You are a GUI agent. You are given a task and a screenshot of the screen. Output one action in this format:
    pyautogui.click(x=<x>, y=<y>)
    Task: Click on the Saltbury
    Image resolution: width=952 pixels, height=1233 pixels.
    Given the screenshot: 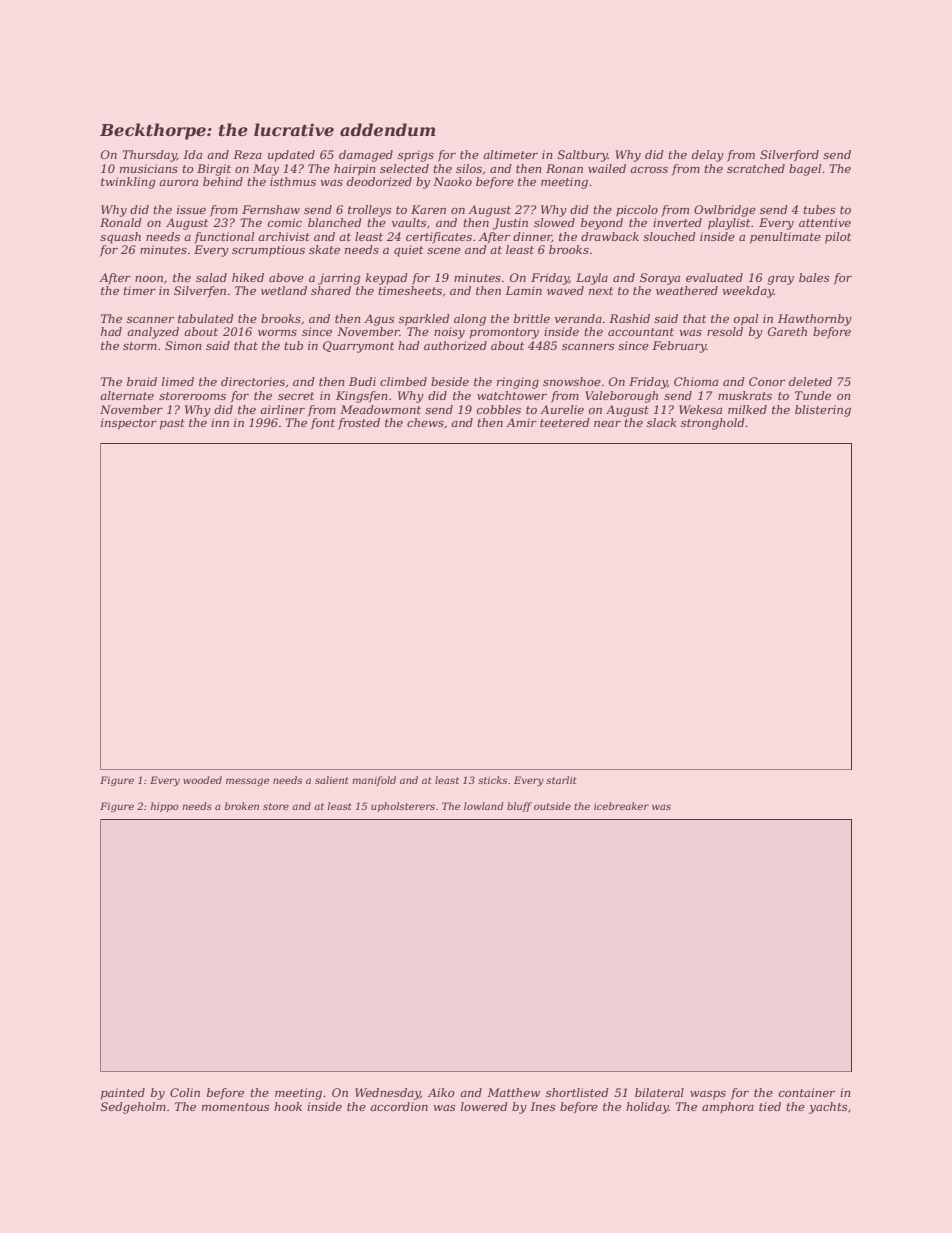 What is the action you would take?
    pyautogui.click(x=583, y=156)
